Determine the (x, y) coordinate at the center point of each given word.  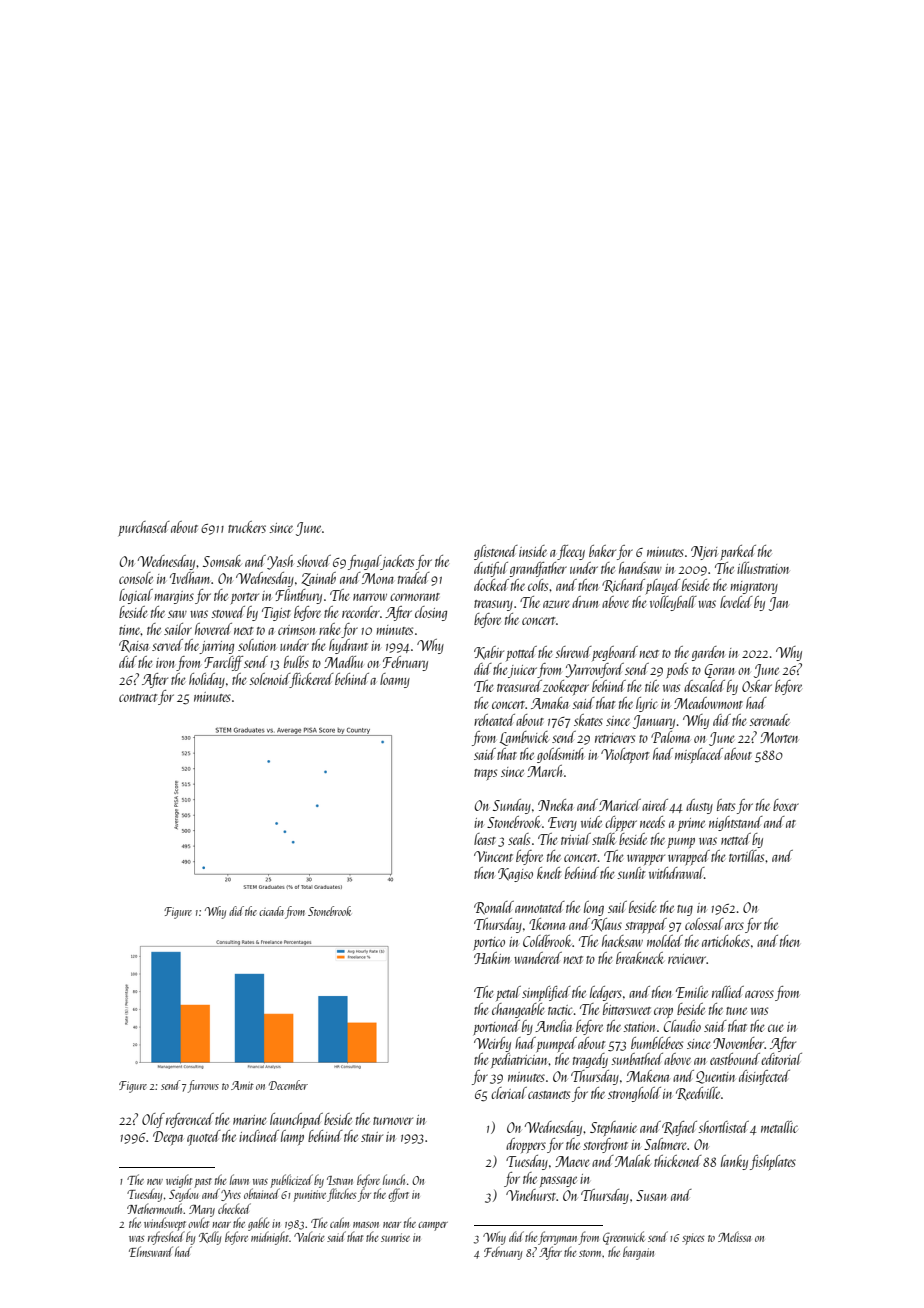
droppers (526, 1145)
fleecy (571, 552)
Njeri (704, 553)
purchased (144, 528)
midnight (270, 1238)
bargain (638, 1253)
